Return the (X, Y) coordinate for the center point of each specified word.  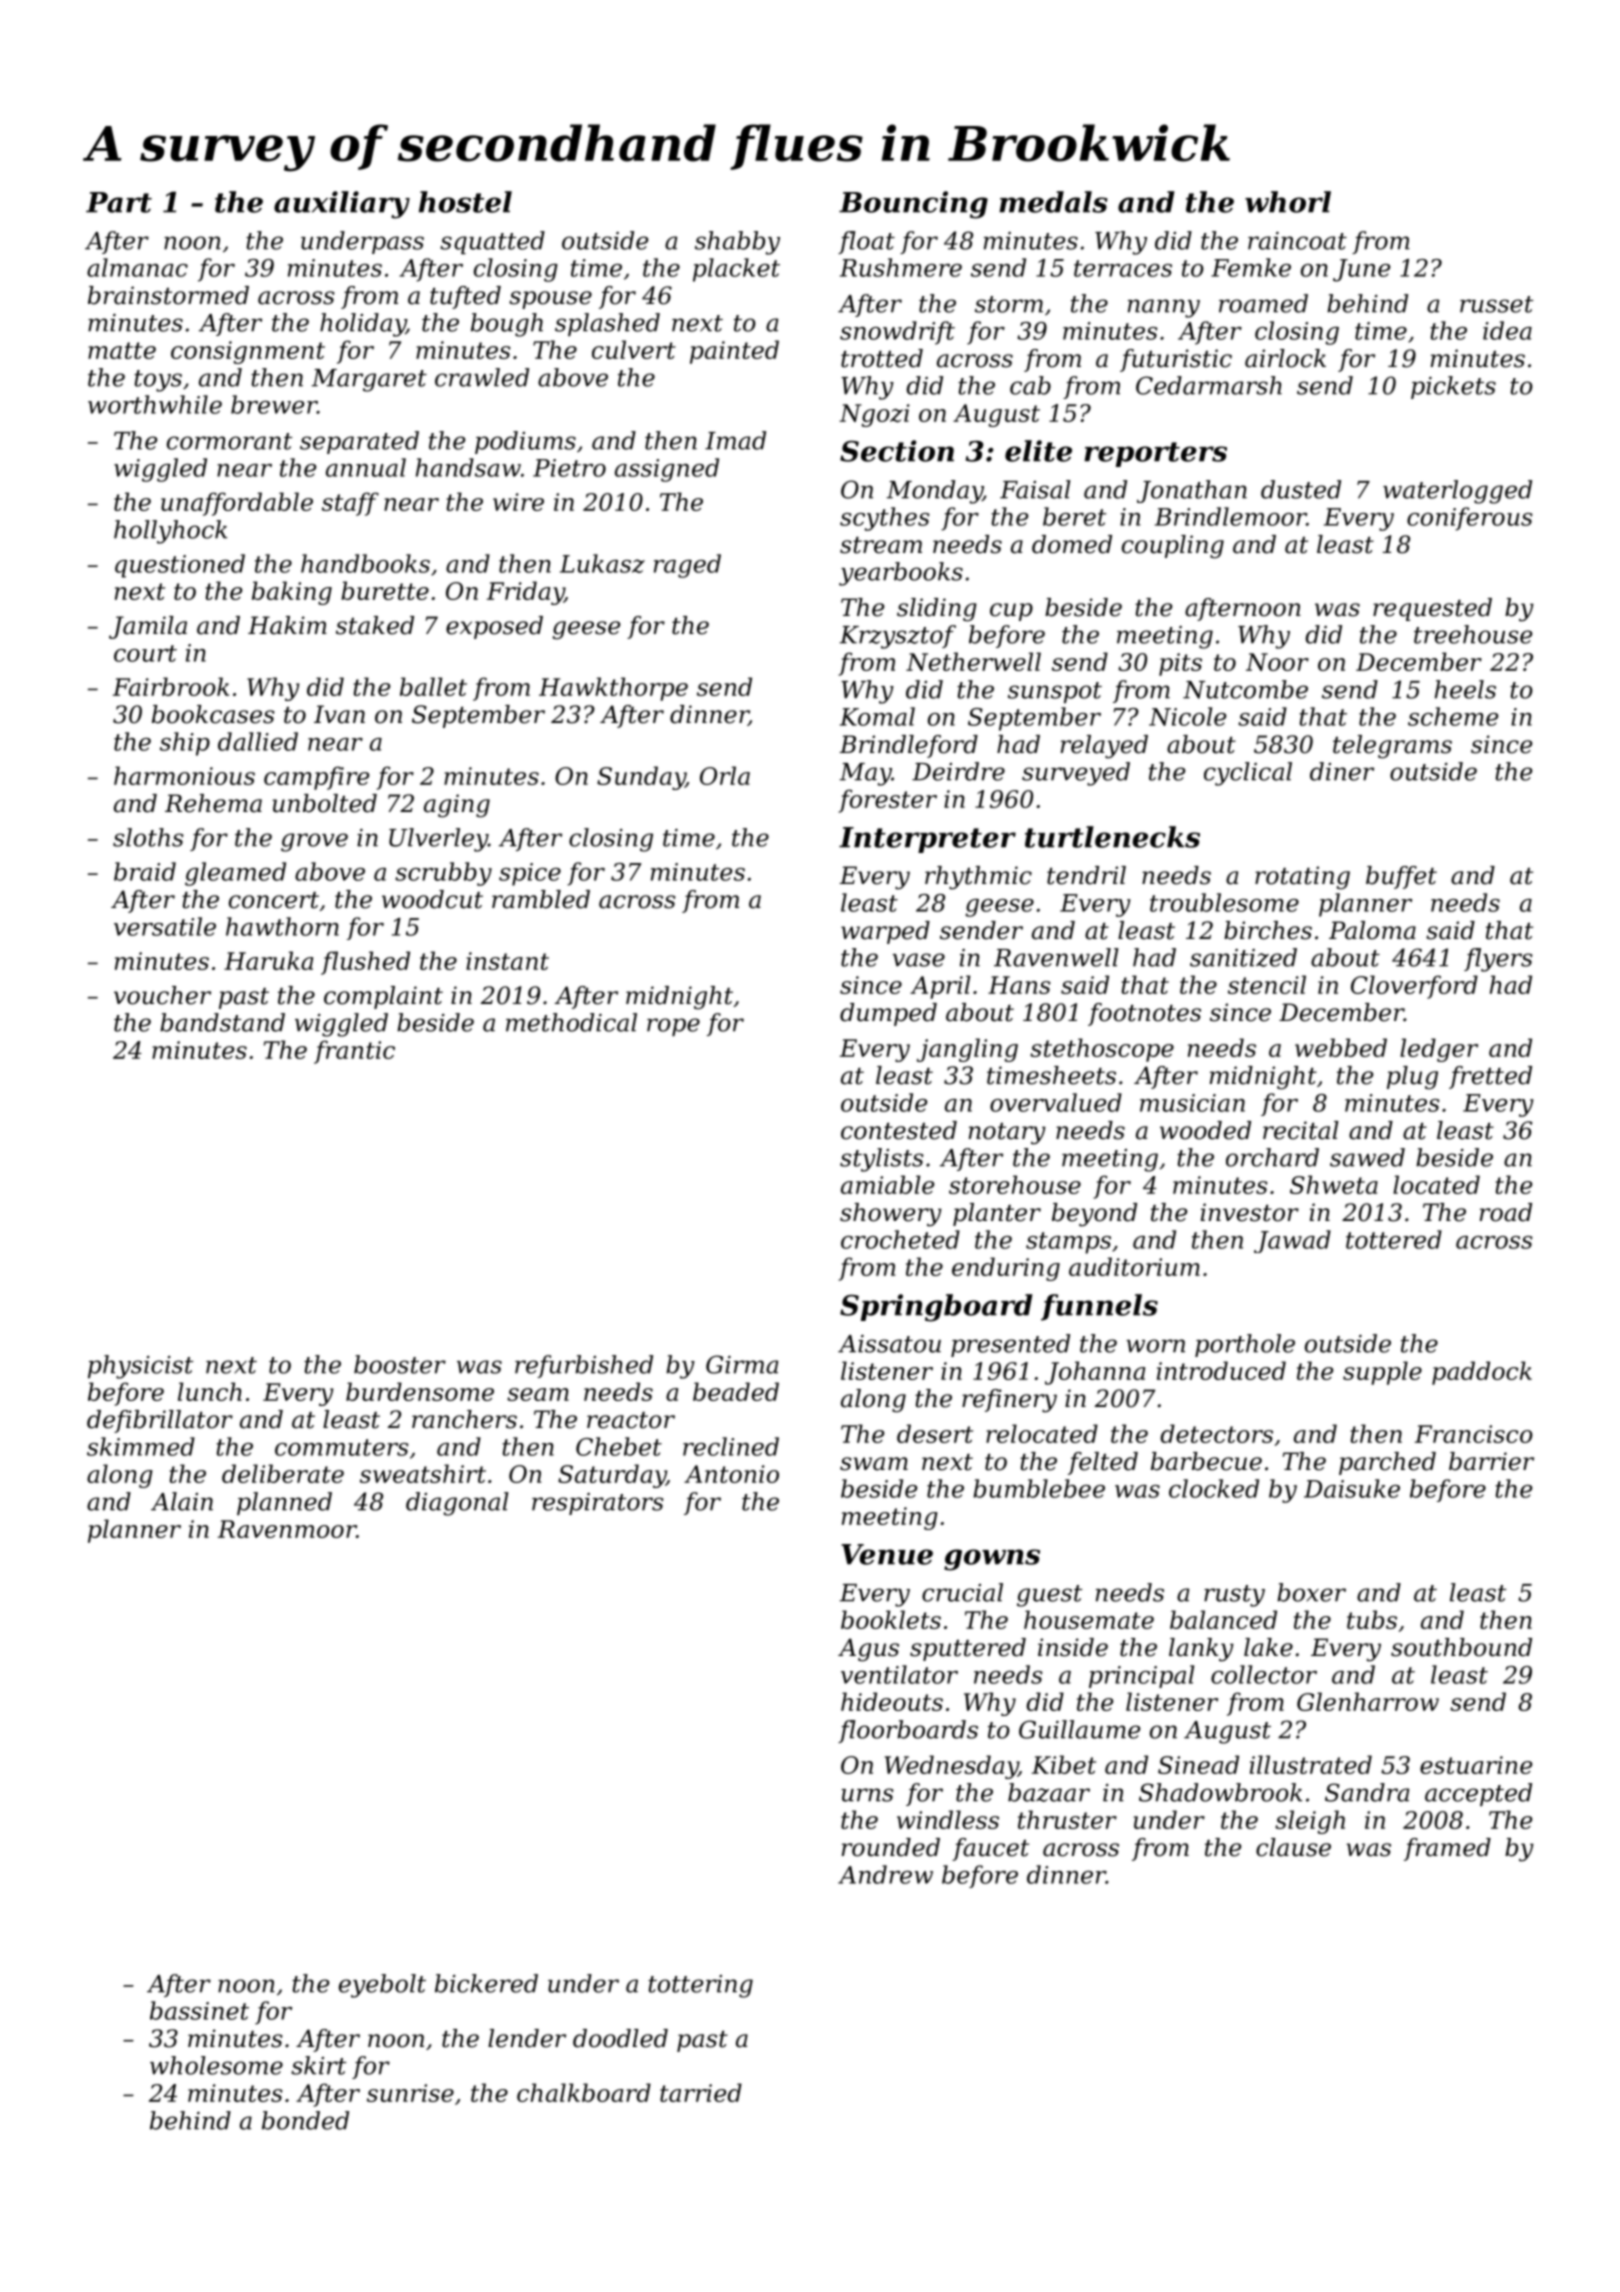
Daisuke (1352, 1488)
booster (400, 1364)
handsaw (468, 467)
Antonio (731, 1474)
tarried (701, 2092)
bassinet (199, 2010)
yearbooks (901, 574)
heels (1465, 689)
